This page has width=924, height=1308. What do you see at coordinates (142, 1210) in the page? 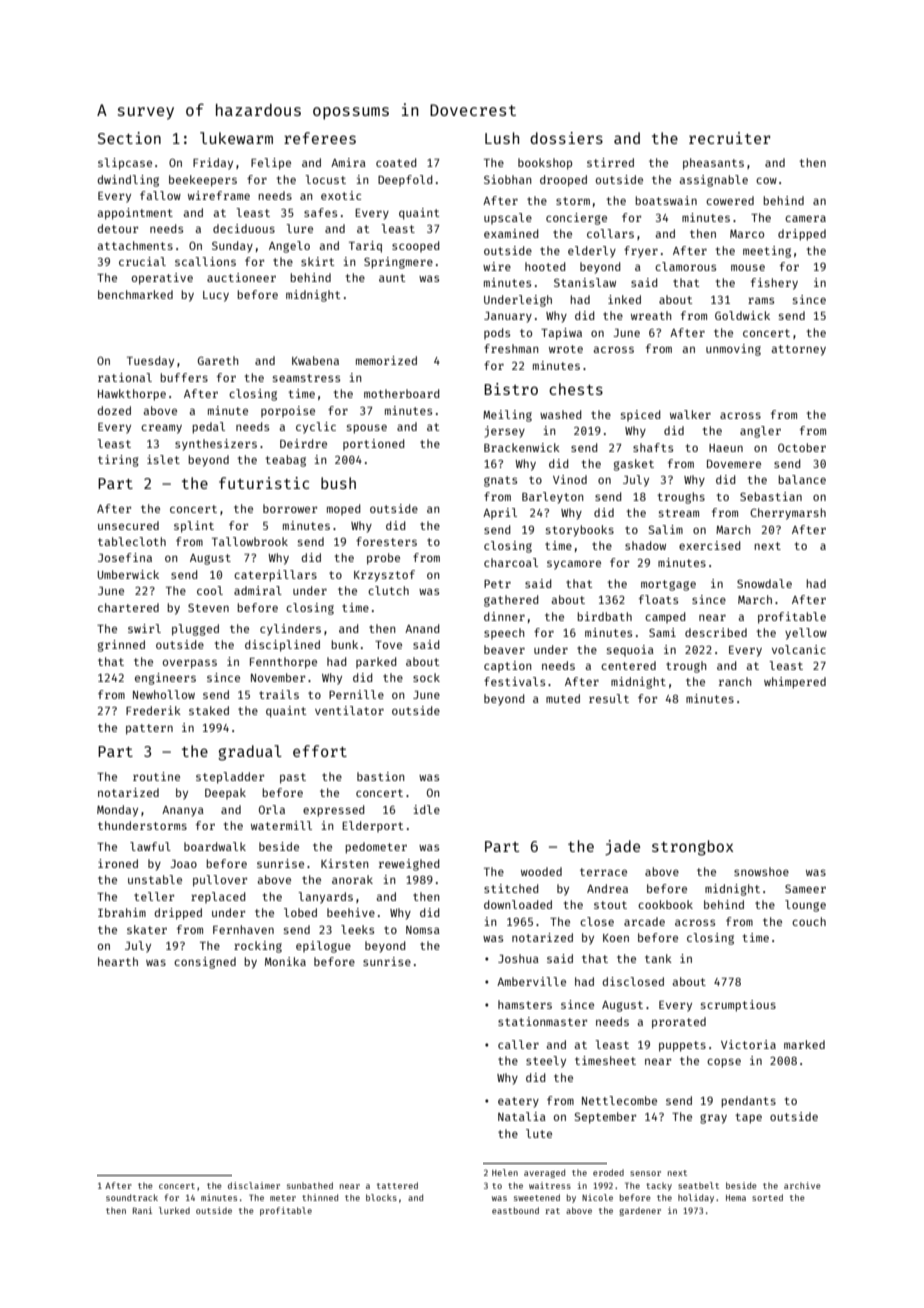
I see `Rani` at bounding box center [142, 1210].
